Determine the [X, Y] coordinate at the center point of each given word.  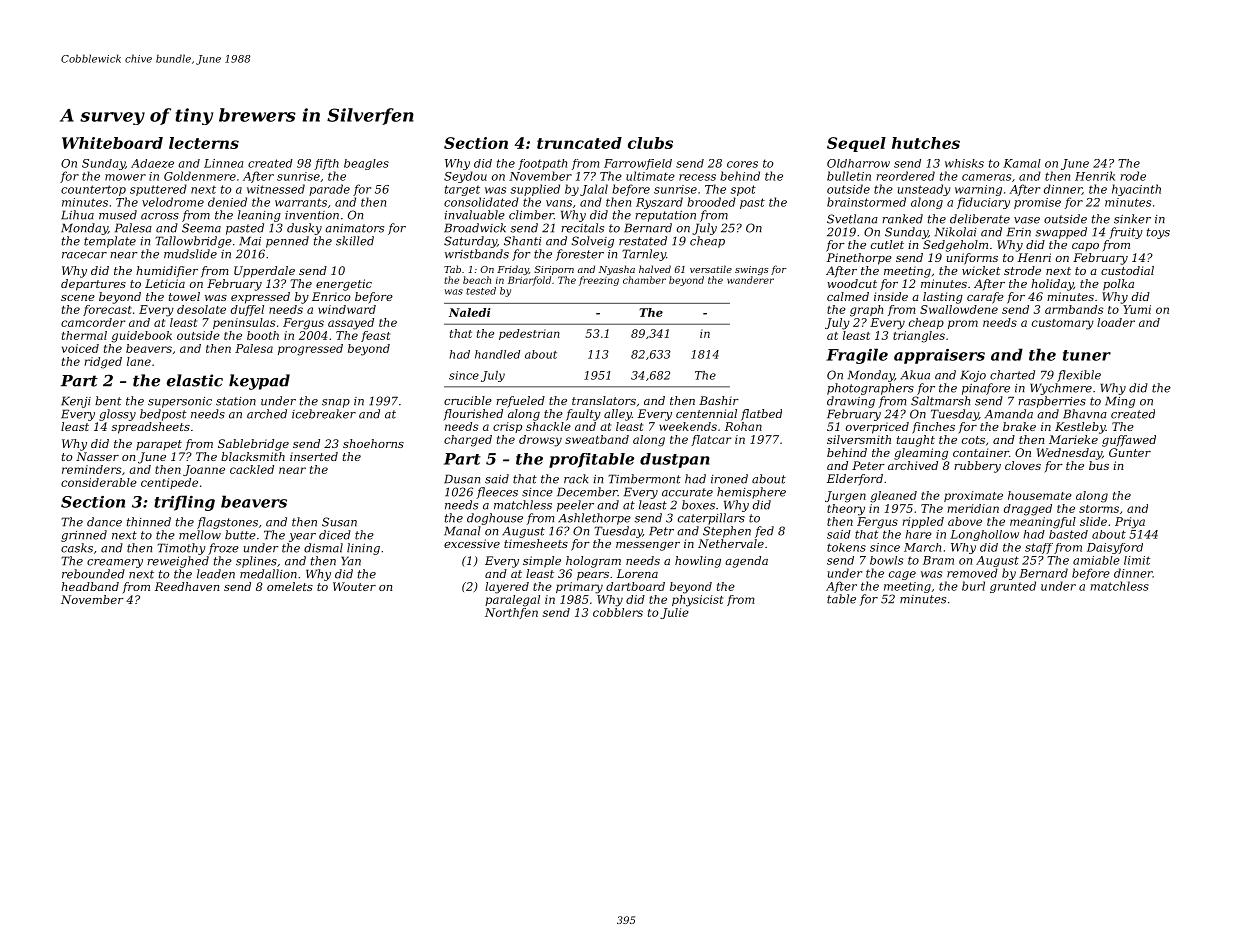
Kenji [76, 402]
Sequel [856, 144]
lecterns [204, 143]
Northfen [511, 613]
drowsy [540, 441]
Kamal [1022, 163]
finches [933, 428]
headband [90, 586]
